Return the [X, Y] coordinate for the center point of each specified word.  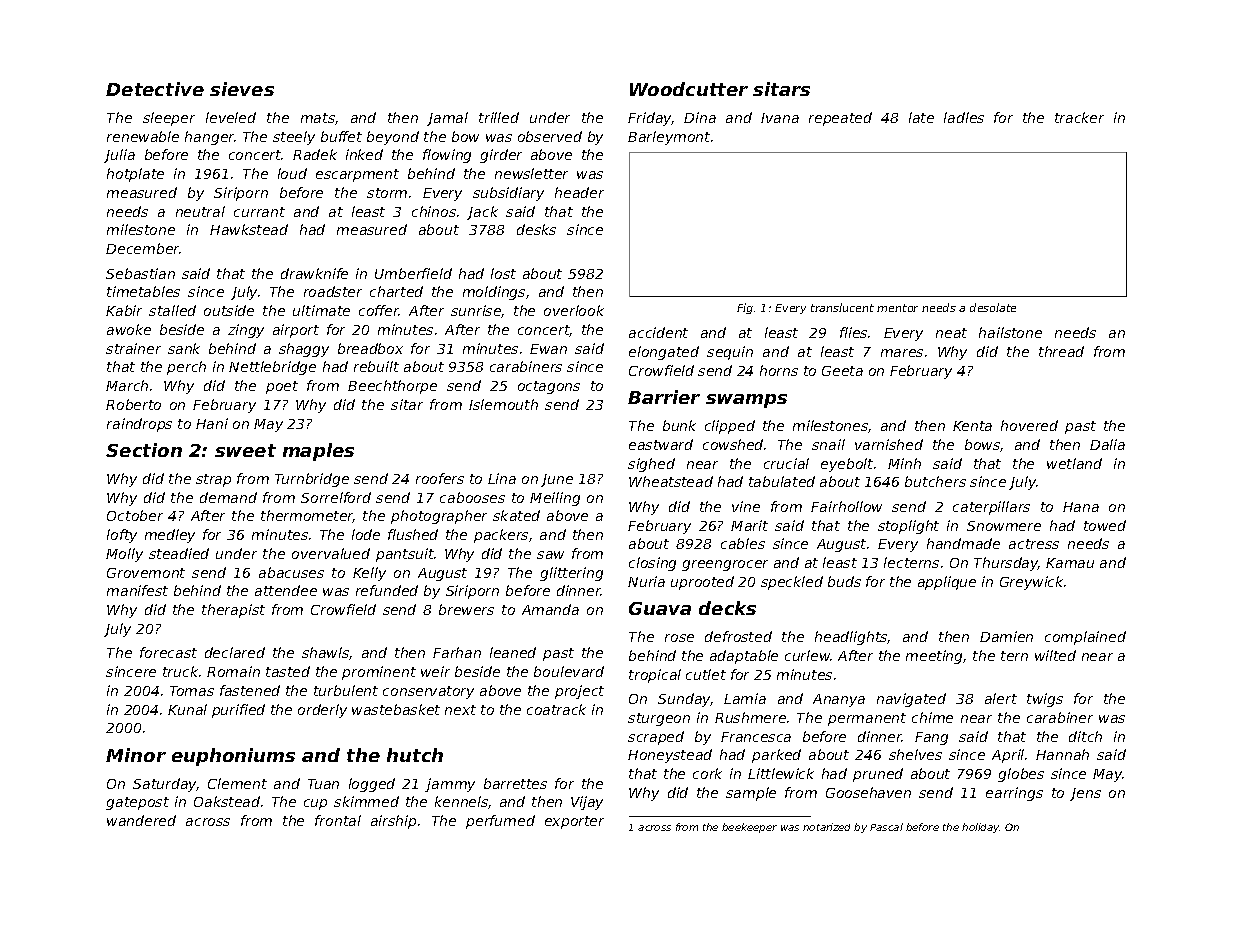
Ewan [548, 349]
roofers [440, 478]
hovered [1029, 425]
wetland [1074, 463]
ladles [964, 117]
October [135, 515]
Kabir [124, 310]
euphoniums [233, 757]
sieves [242, 89]
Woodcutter [689, 89]
